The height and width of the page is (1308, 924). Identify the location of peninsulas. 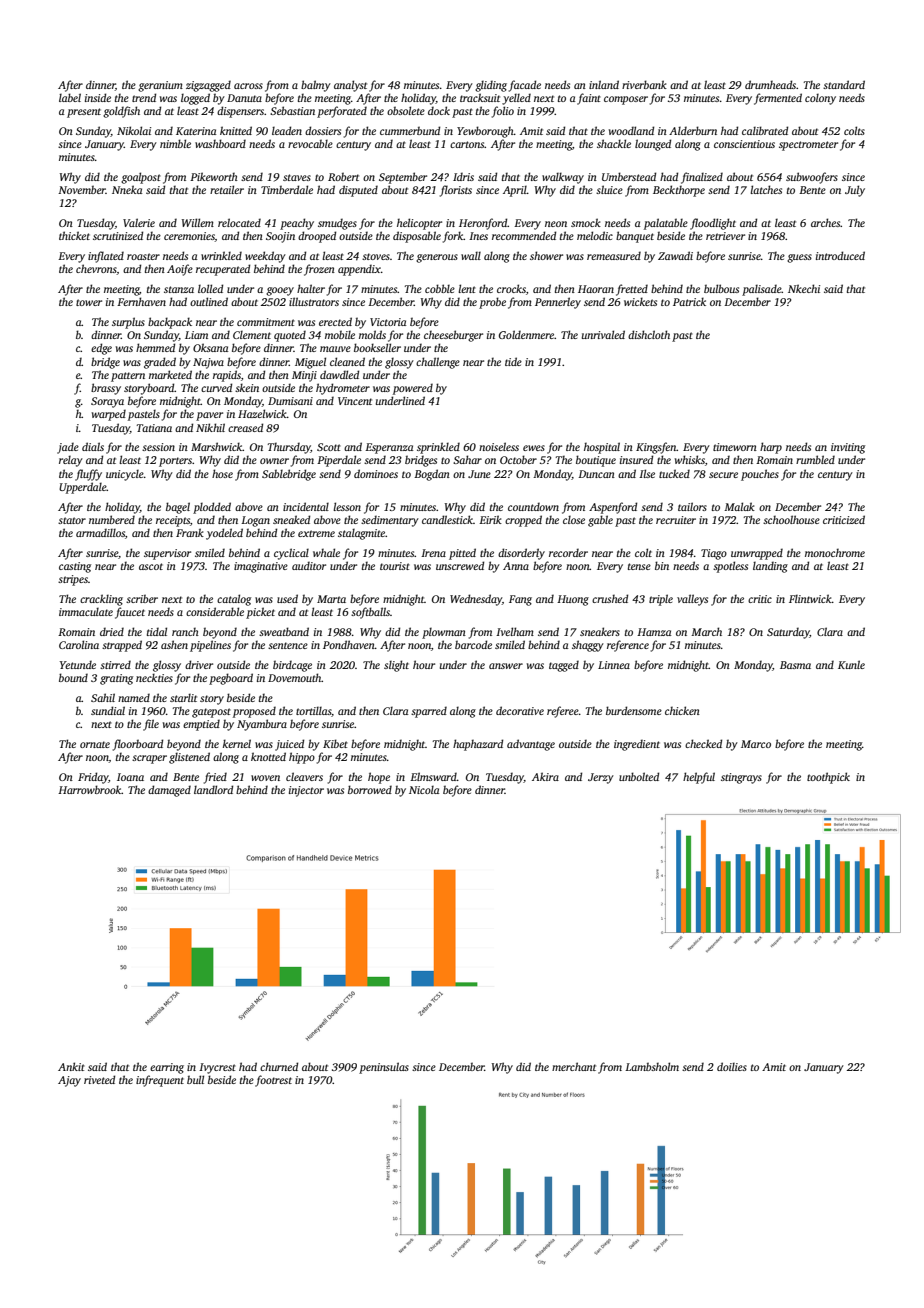
(384, 1068).
